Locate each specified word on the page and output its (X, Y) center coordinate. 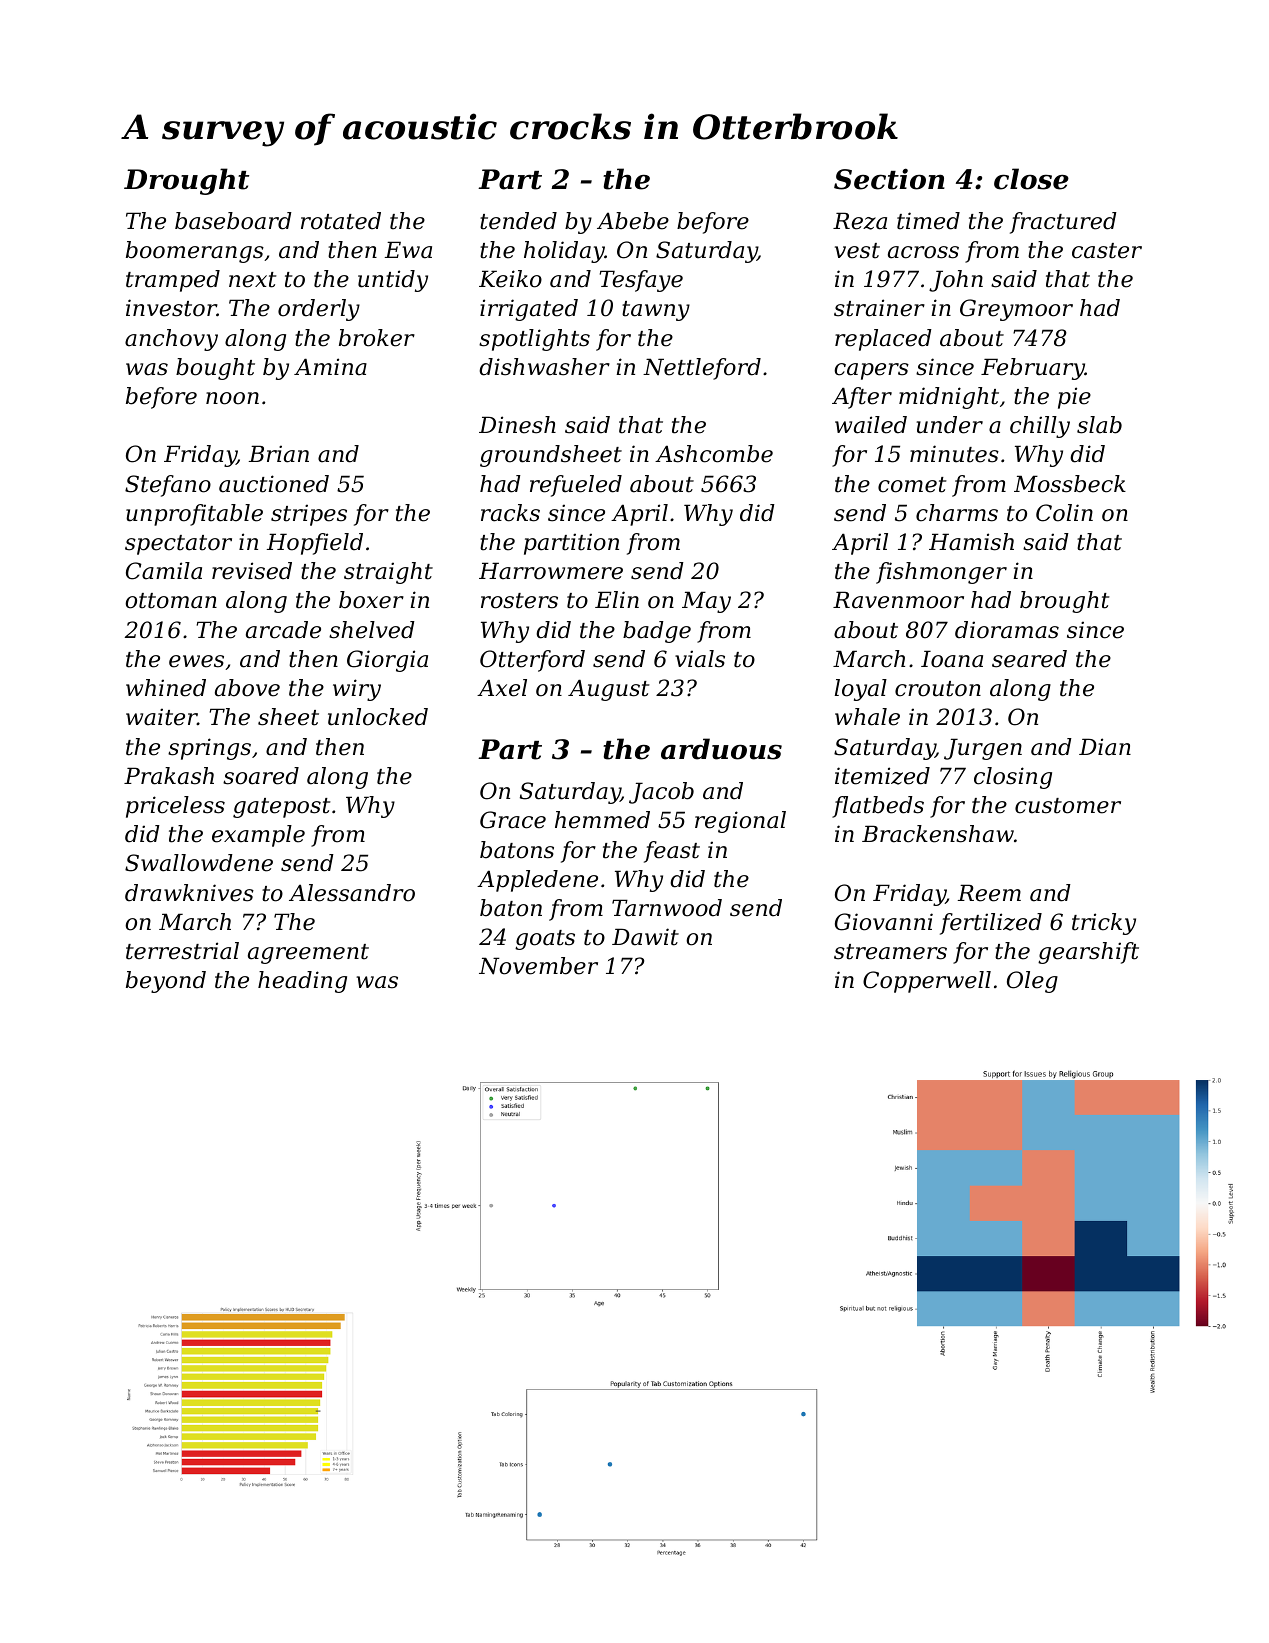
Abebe (633, 221)
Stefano (168, 486)
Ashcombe (714, 454)
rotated (341, 221)
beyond (166, 982)
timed (928, 221)
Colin (1064, 513)
